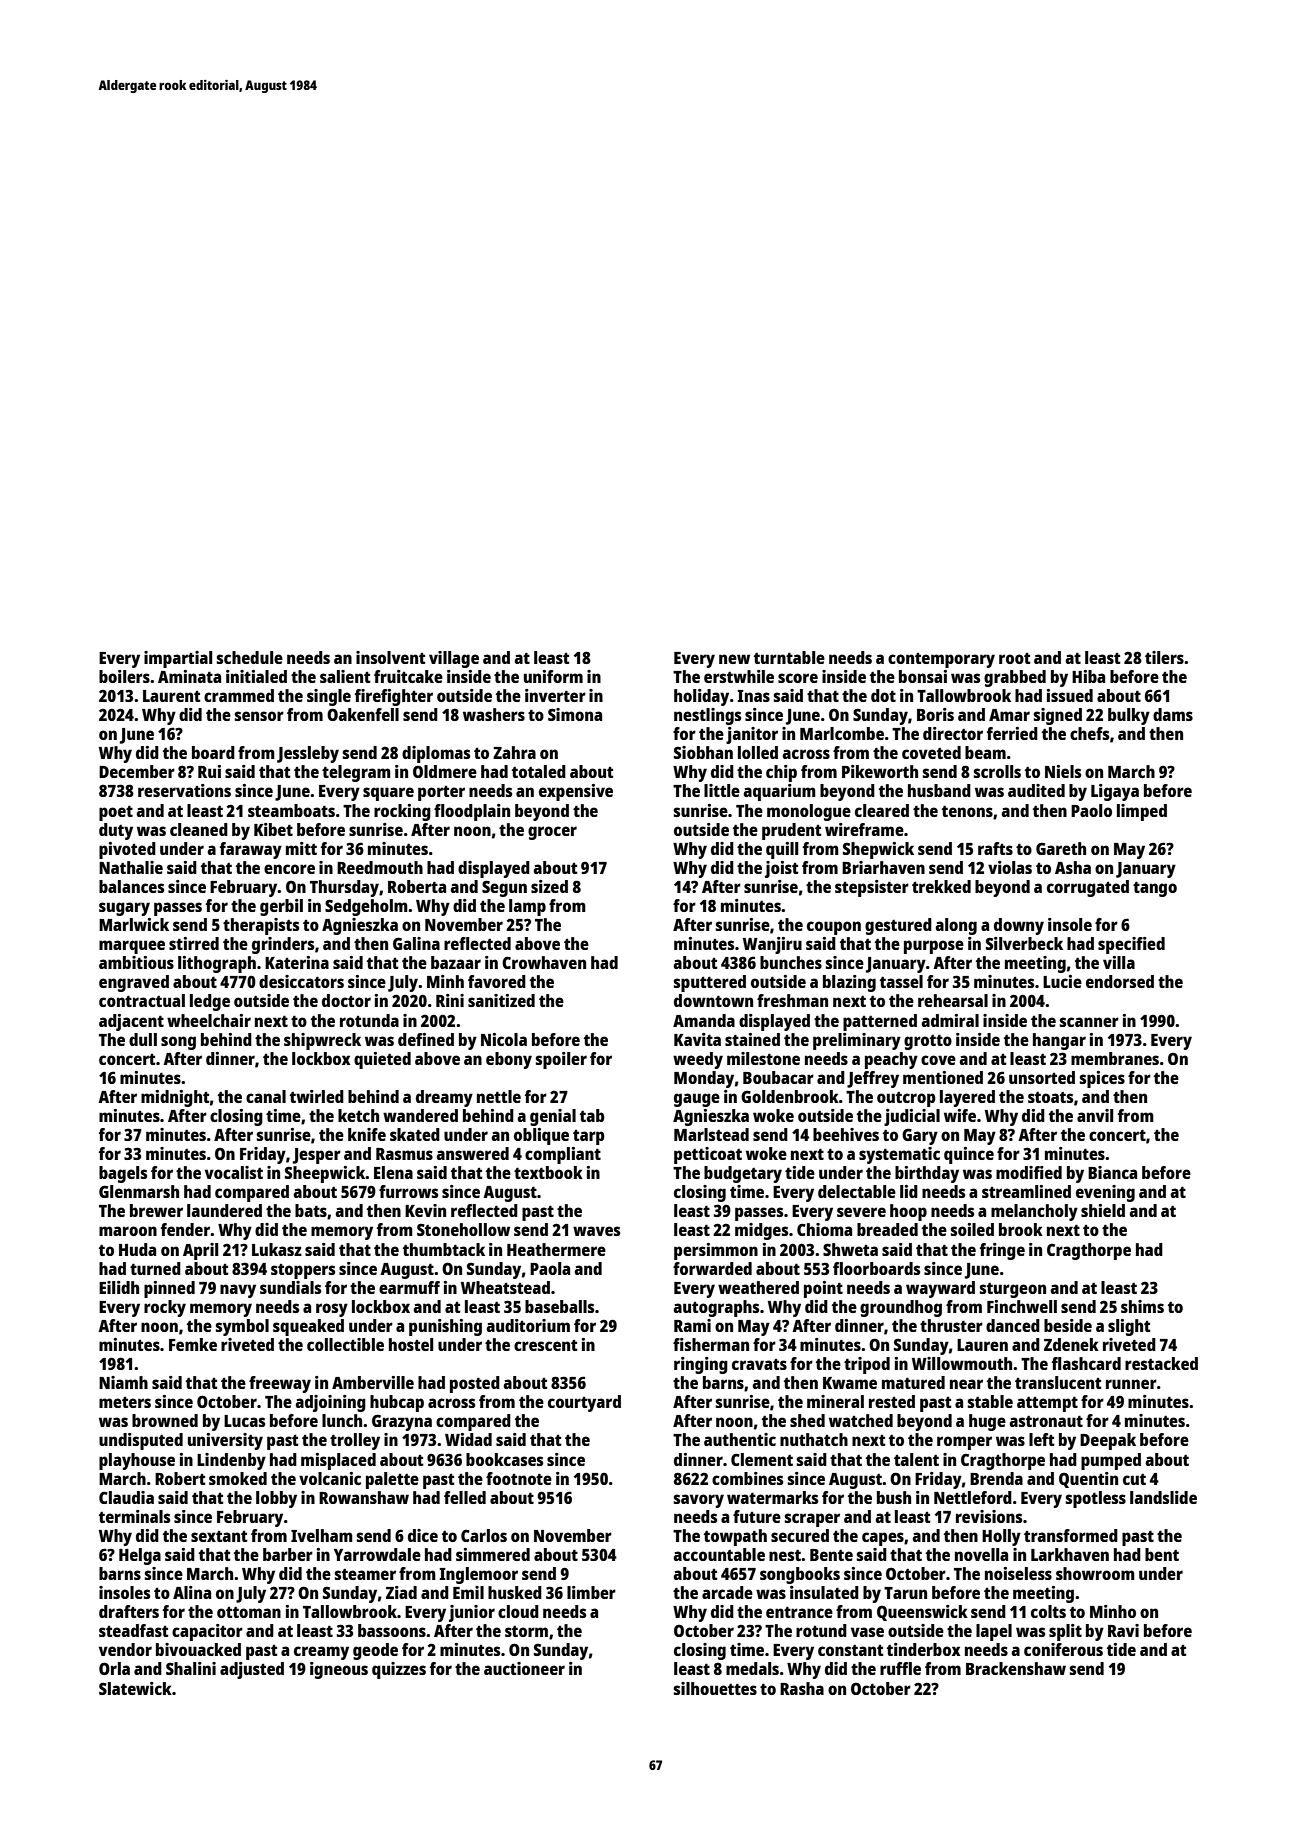 The height and width of the document is (1835, 1298). I want to click on university, so click(225, 1441).
